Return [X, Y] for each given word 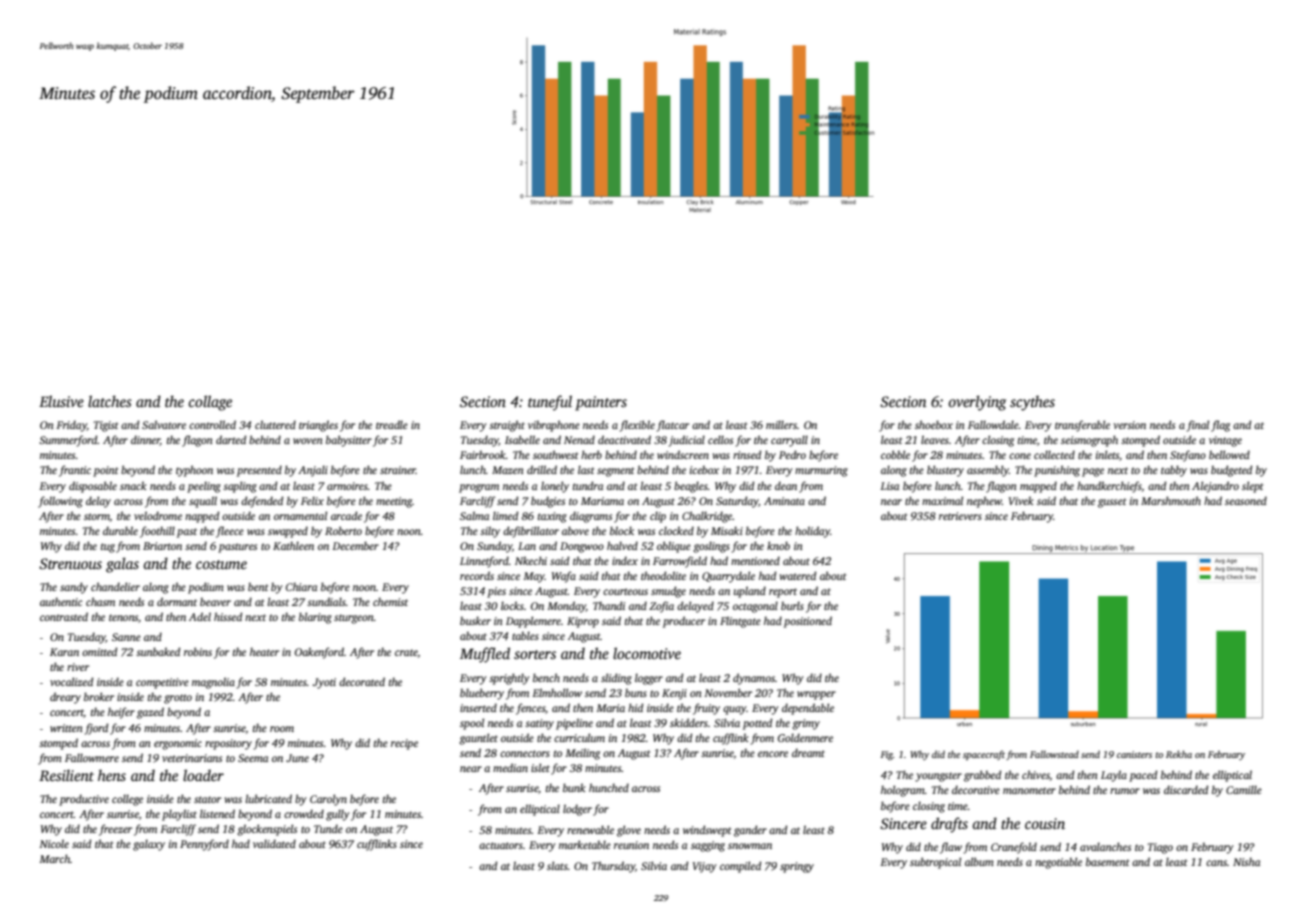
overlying [977, 403]
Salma [474, 515]
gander [750, 831]
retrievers [960, 516]
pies [496, 592]
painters [601, 403]
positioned [808, 622]
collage [210, 403]
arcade [346, 515]
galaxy [149, 845]
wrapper [816, 695]
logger [649, 679]
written [66, 728]
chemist [390, 601]
